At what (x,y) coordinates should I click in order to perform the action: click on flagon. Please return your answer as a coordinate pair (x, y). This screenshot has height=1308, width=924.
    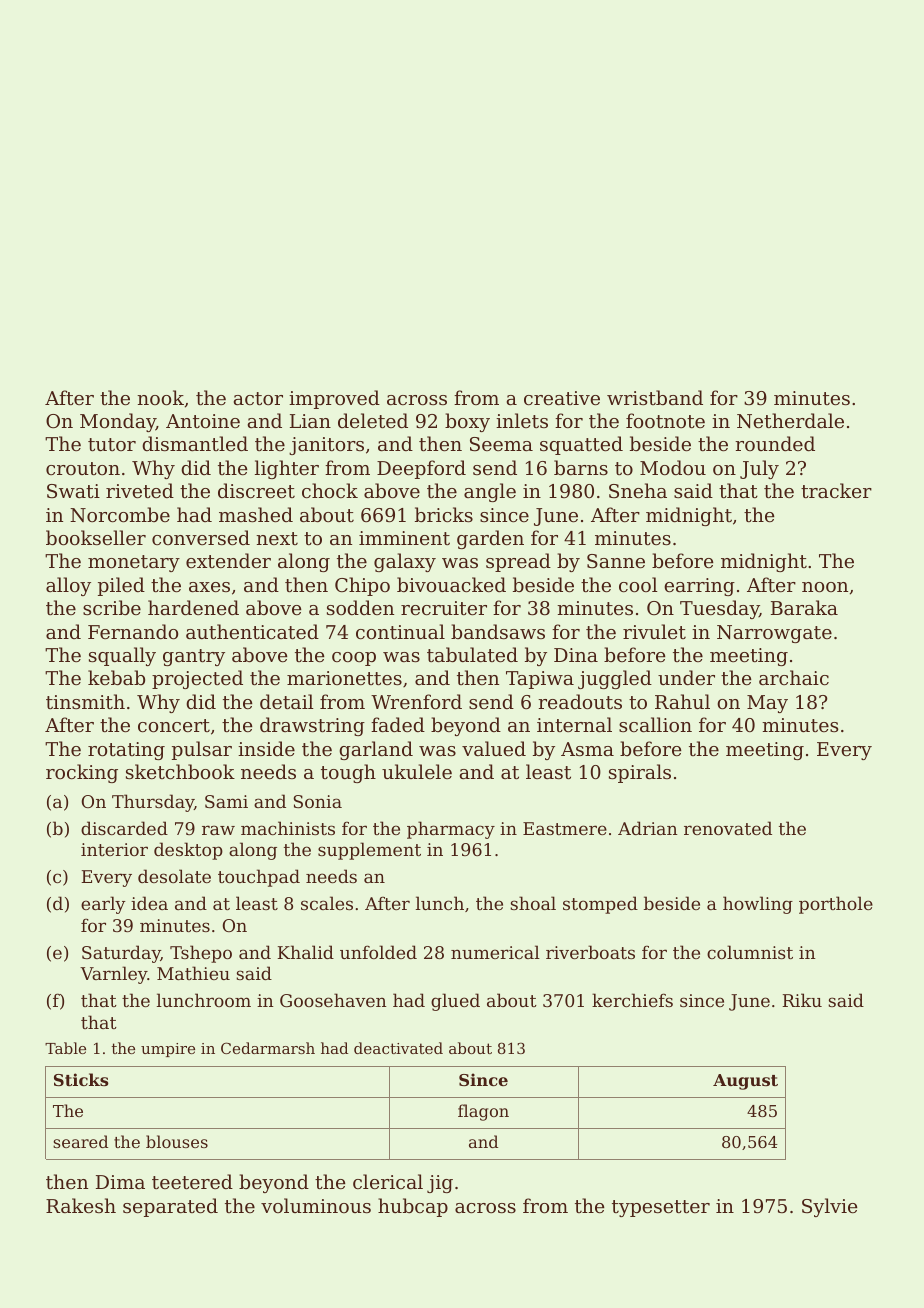
    Looking at the image, I should click on (483, 1112).
